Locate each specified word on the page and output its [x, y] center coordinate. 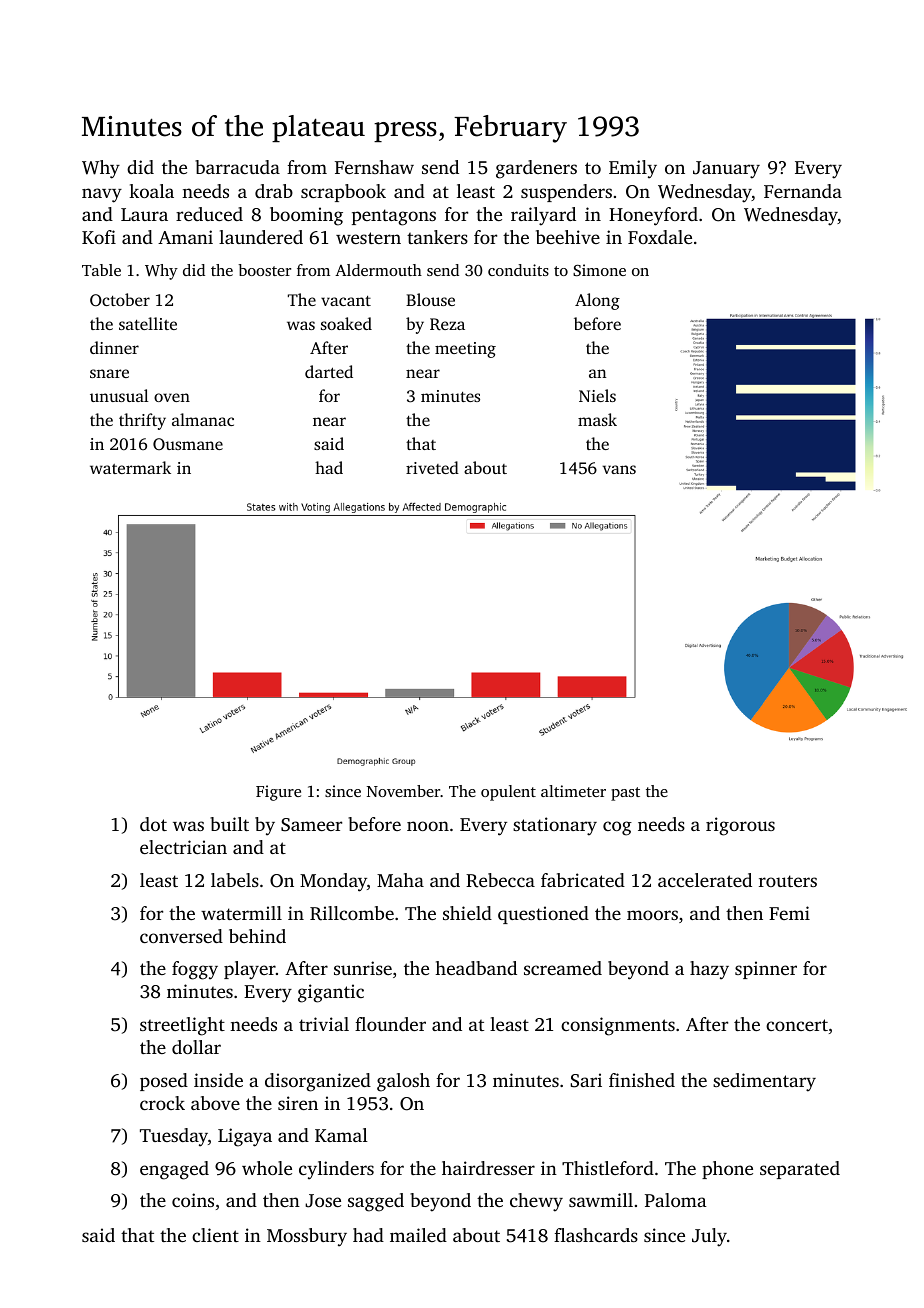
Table [101, 270]
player [250, 970]
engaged [174, 1170]
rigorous [740, 826]
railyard [543, 216]
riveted [432, 467]
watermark [130, 467]
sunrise [363, 968]
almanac [203, 419]
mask [597, 419]
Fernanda [803, 191]
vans [619, 469]
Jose [323, 1201]
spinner [766, 970]
